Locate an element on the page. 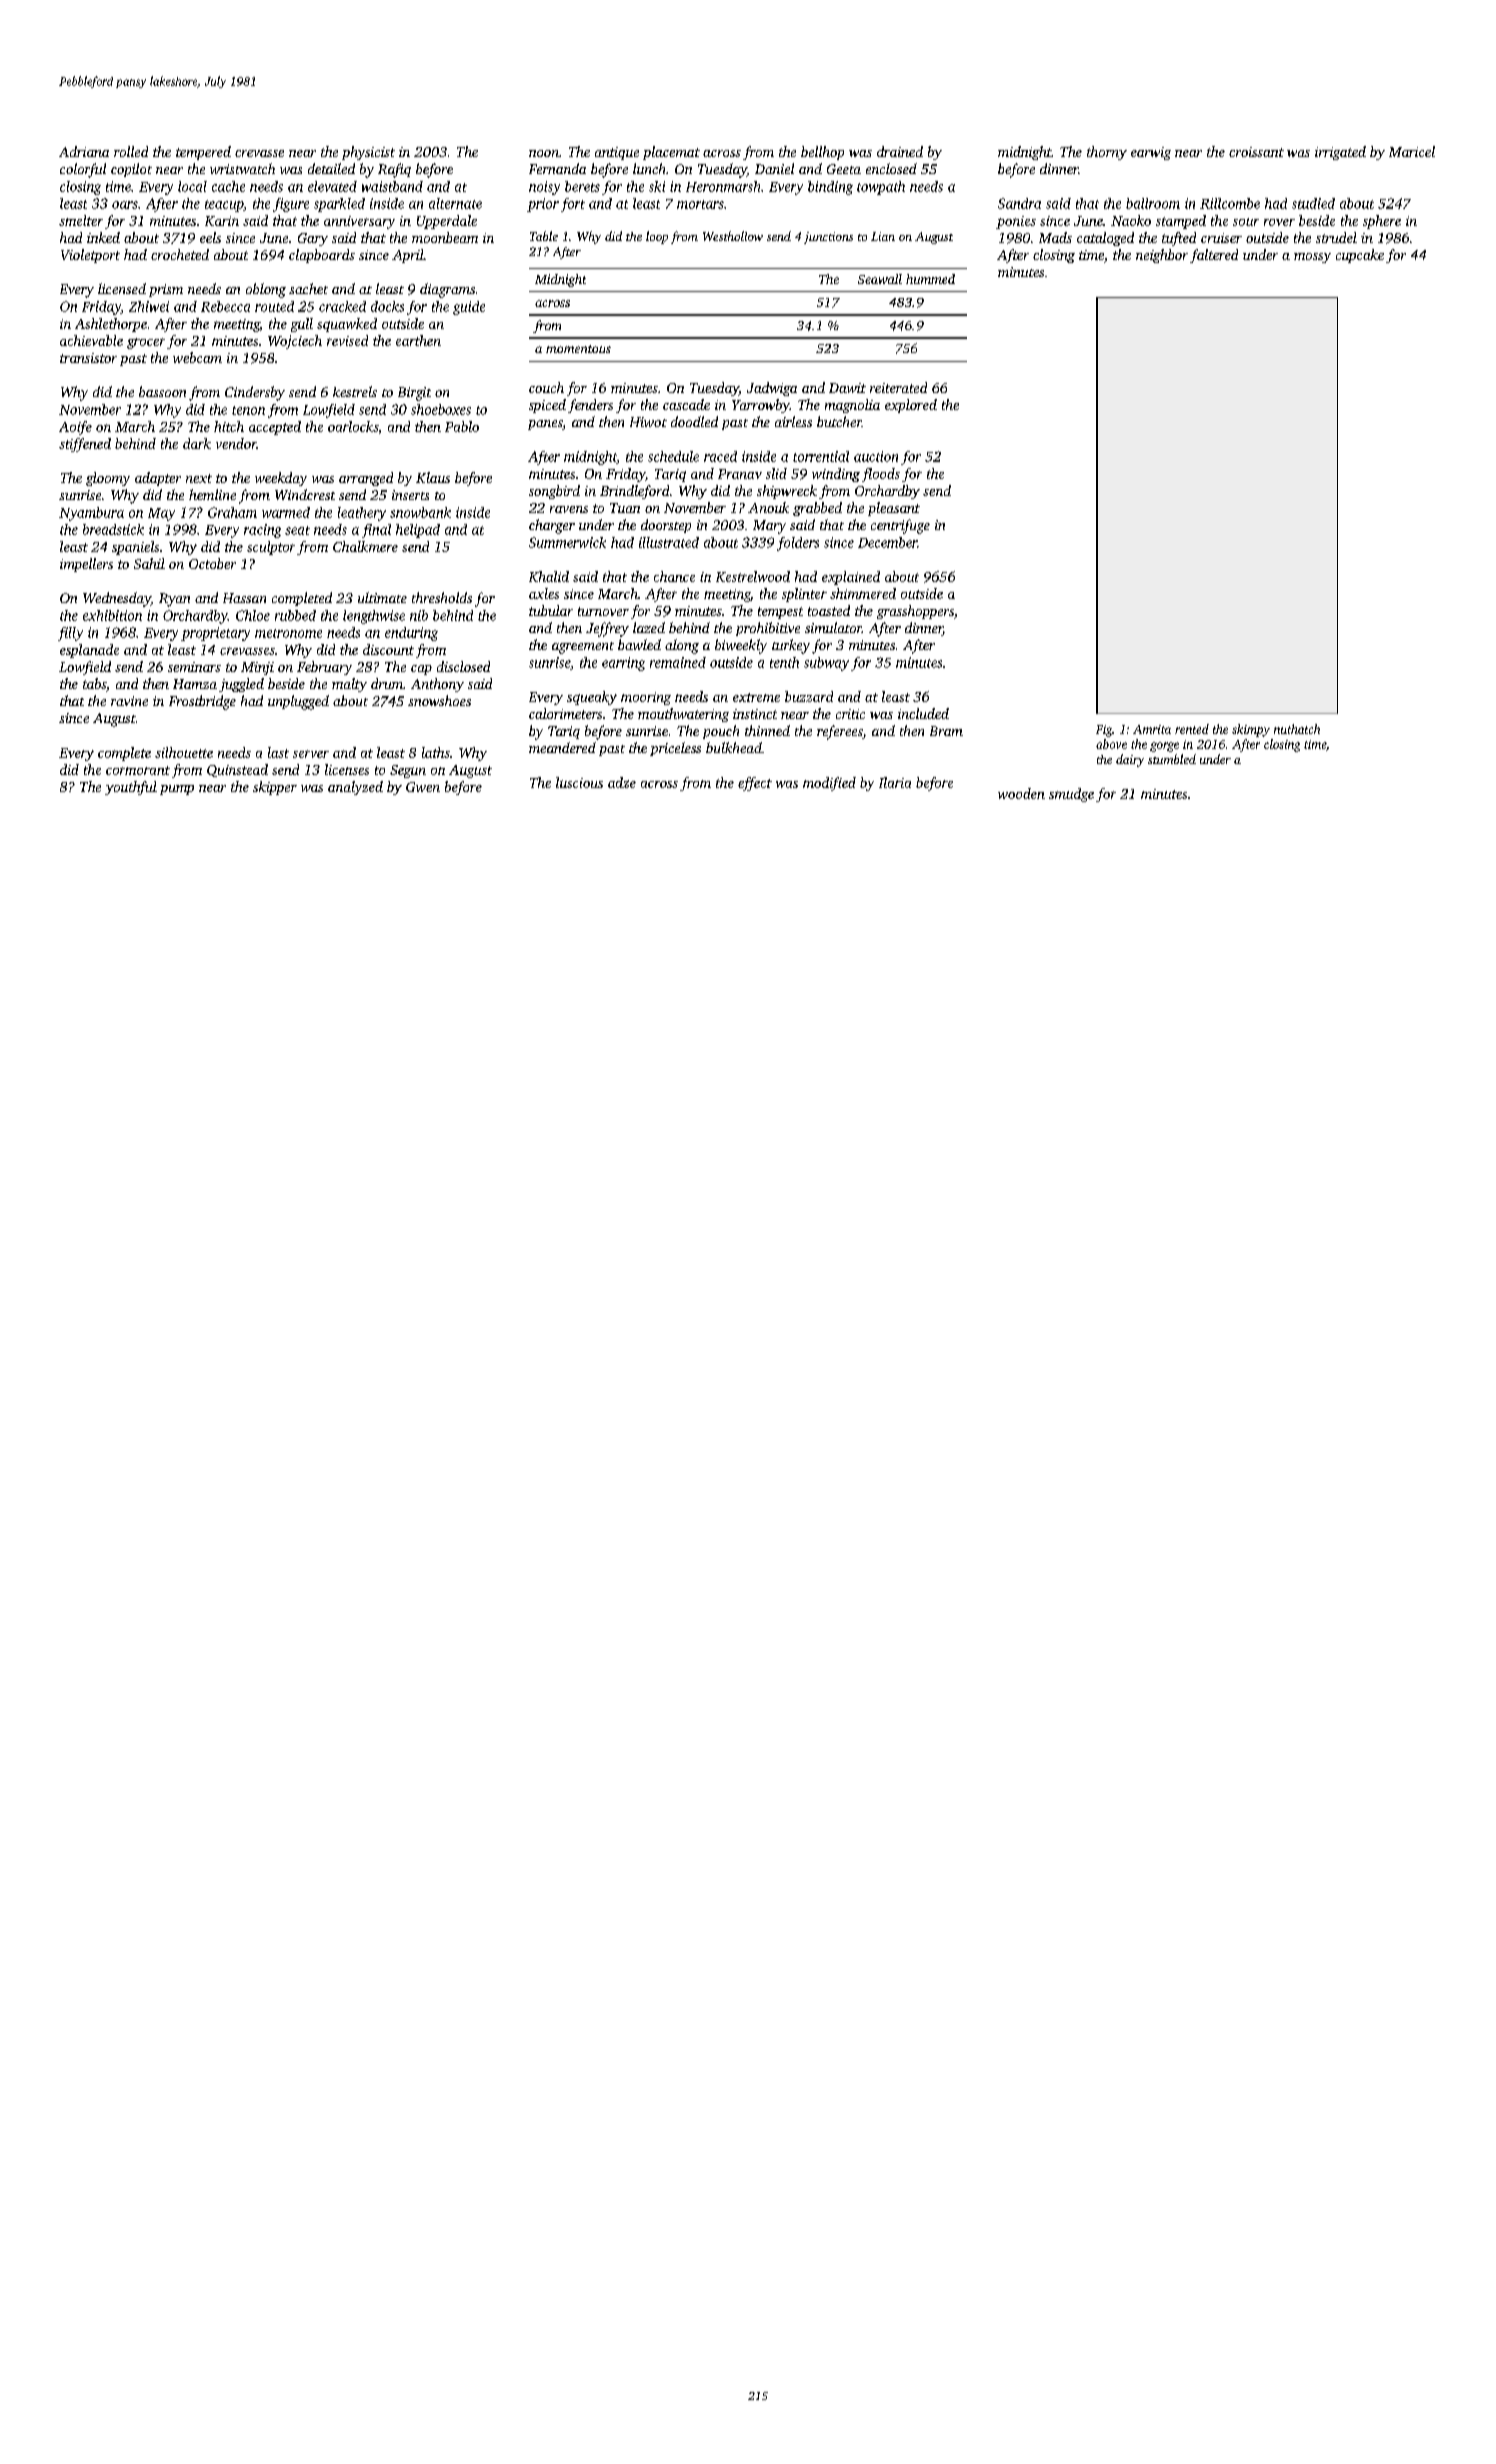 Image resolution: width=1496 pixels, height=2464 pixels. junctions is located at coordinates (828, 238).
